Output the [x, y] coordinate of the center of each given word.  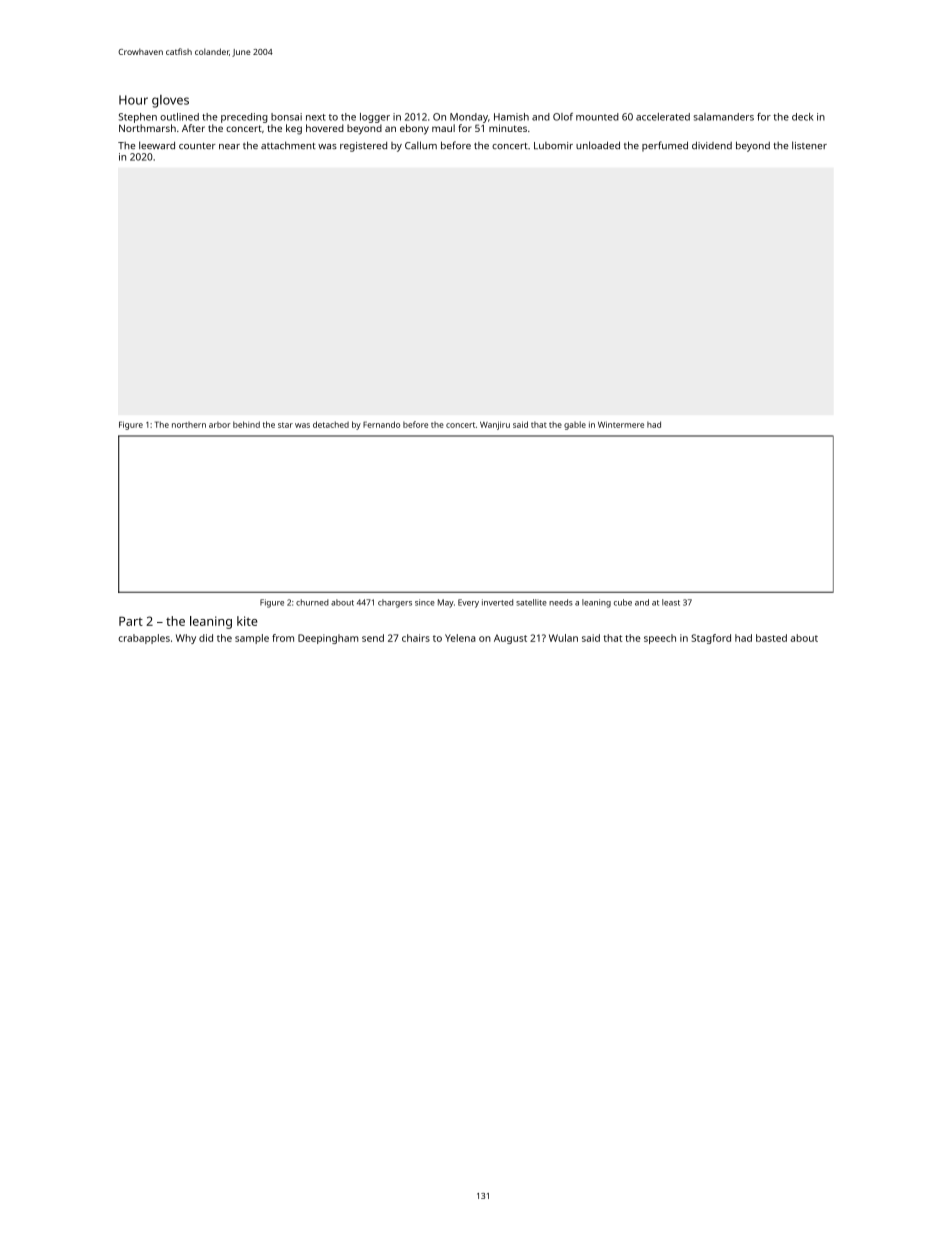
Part [131, 621]
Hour [133, 100]
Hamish [511, 117]
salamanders [723, 117]
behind [246, 424]
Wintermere [621, 424]
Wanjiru [495, 425]
